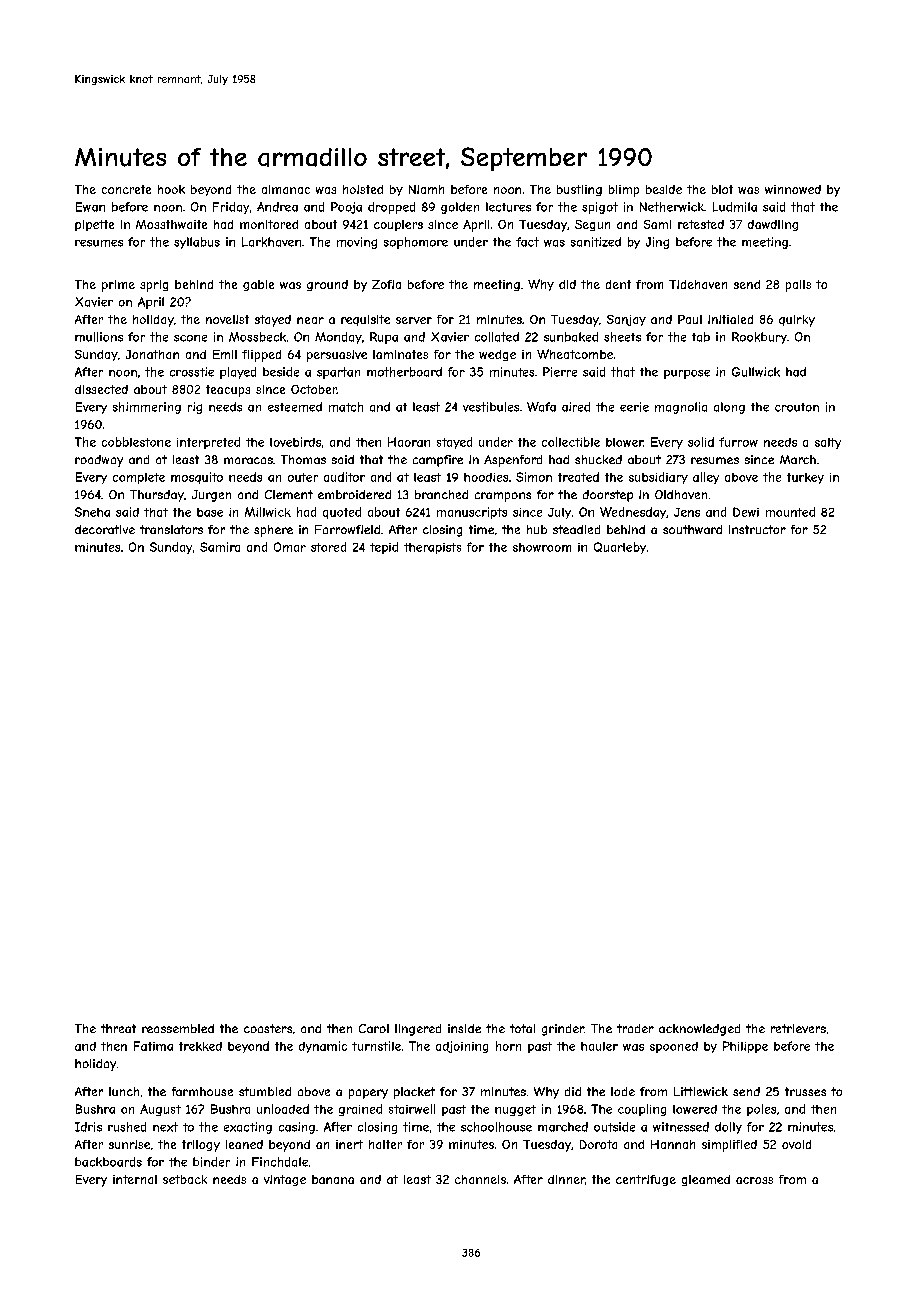  Describe the element at coordinates (152, 354) in the screenshot. I see `Jonathan` at that location.
